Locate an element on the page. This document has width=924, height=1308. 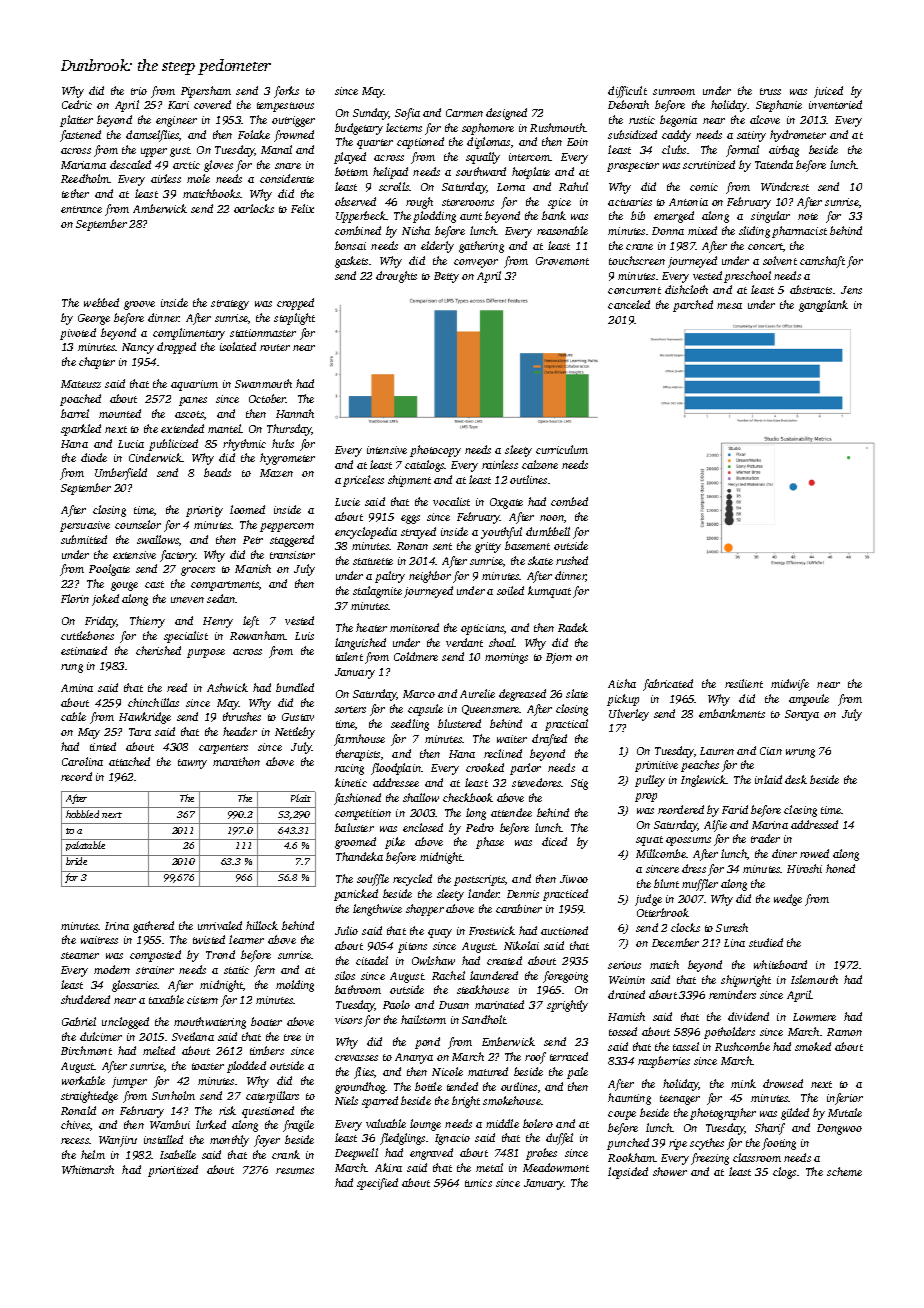
rustic is located at coordinates (642, 120).
